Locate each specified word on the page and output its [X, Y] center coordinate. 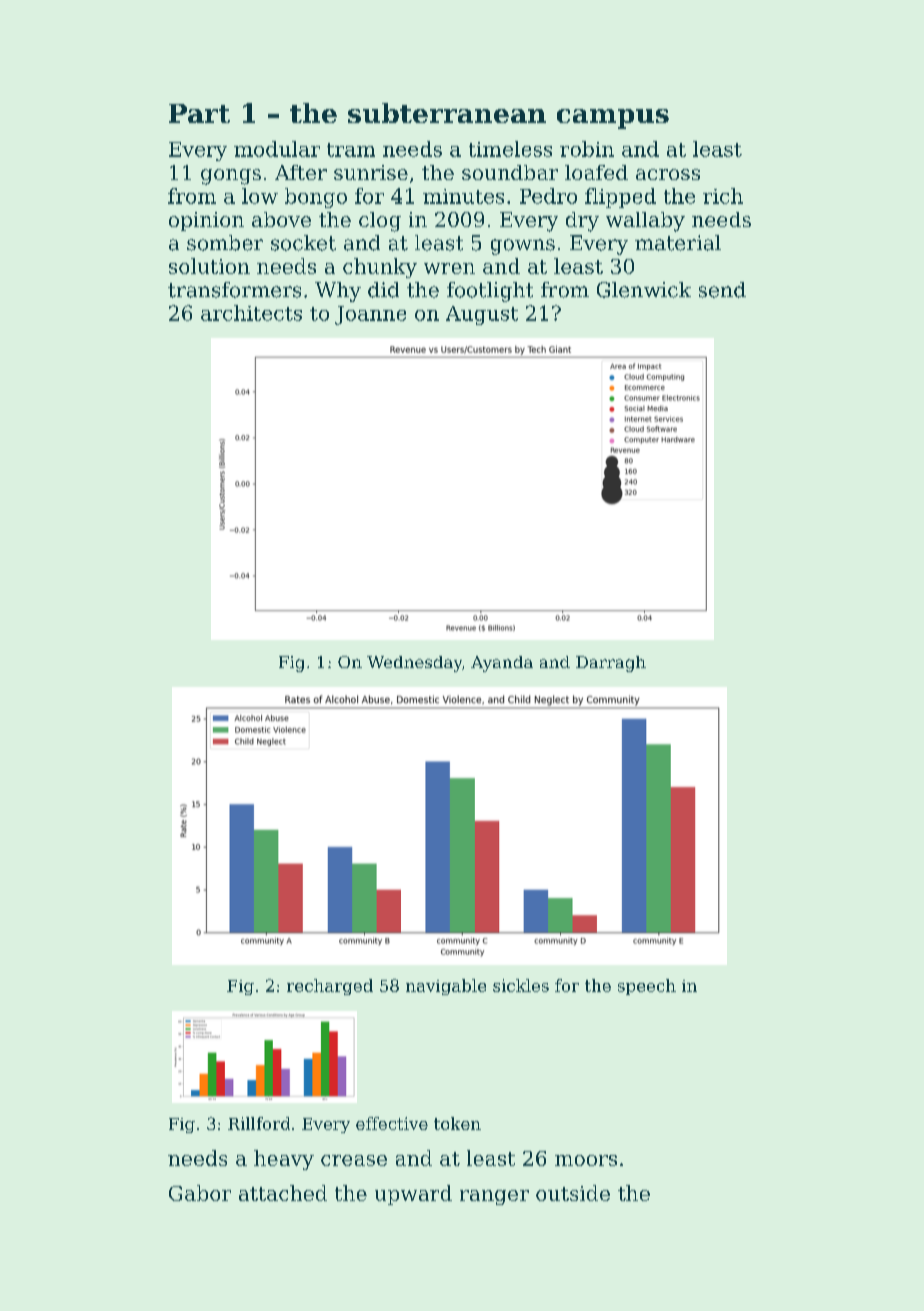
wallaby [645, 222]
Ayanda [502, 664]
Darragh [611, 664]
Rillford [259, 1123]
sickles [521, 985]
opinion [206, 221]
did [383, 290]
